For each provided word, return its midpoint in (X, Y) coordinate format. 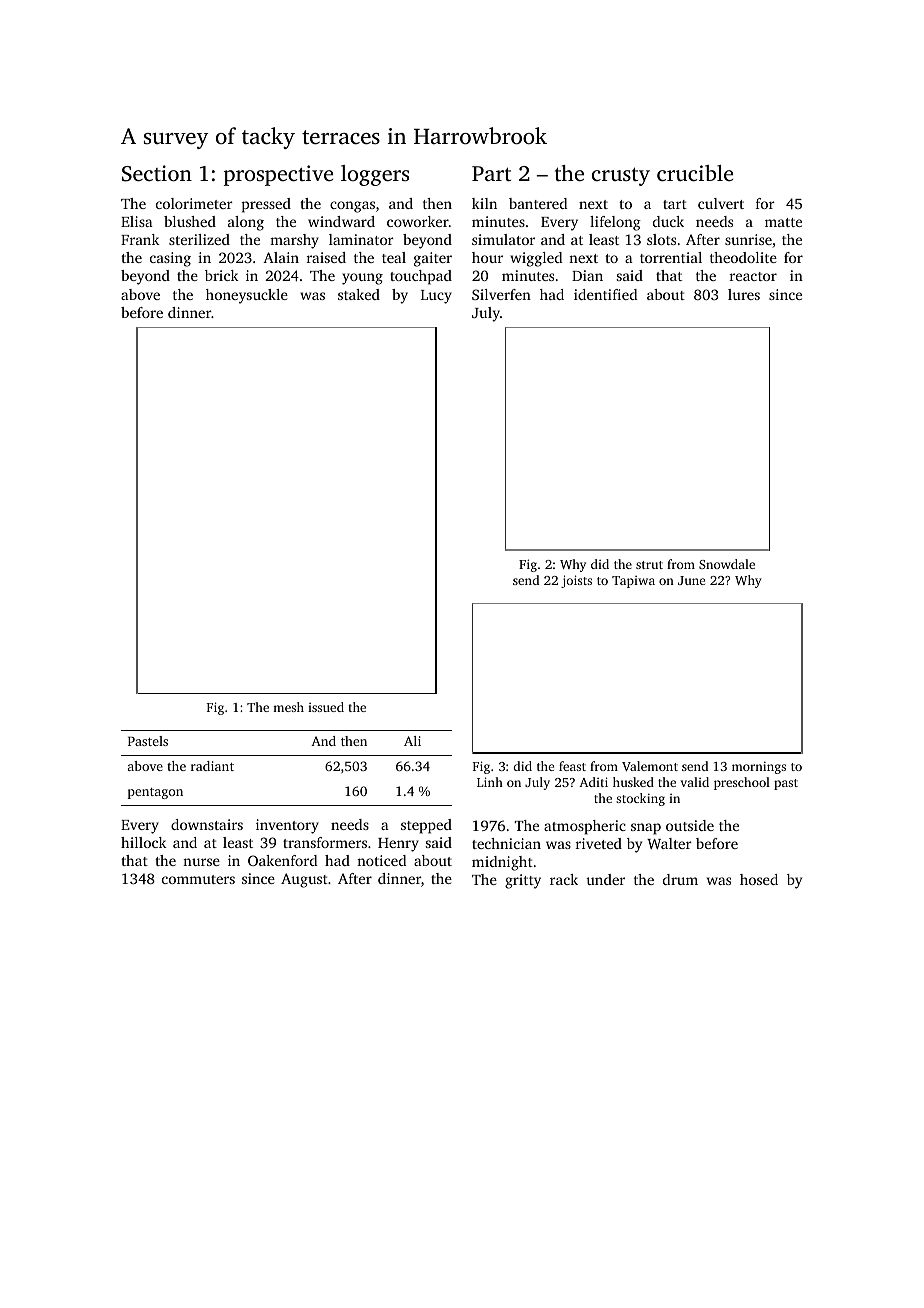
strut (649, 565)
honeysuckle (247, 296)
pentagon (155, 793)
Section (157, 173)
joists (576, 581)
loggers (375, 175)
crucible (695, 173)
